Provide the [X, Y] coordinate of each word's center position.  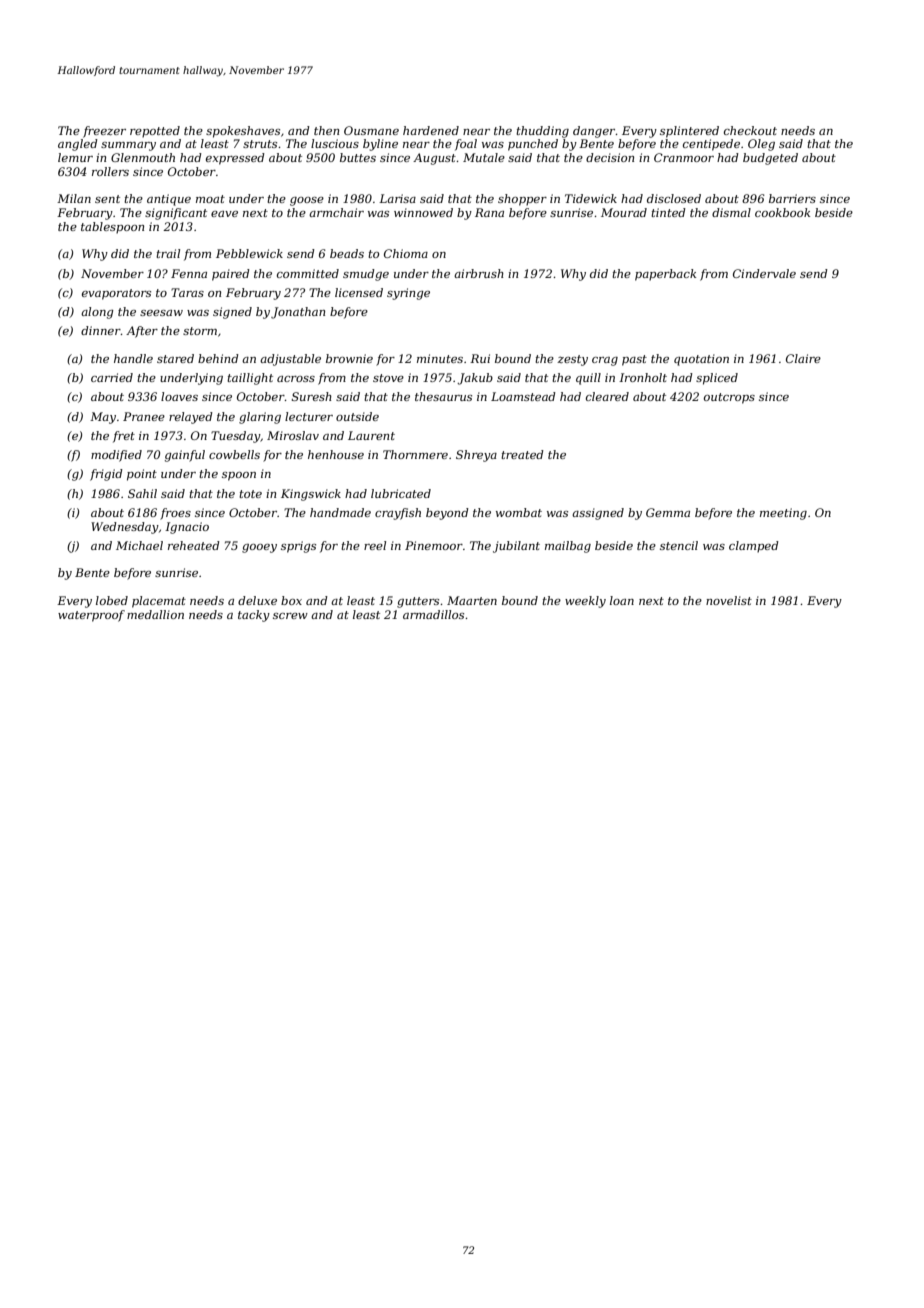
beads [347, 253]
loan [622, 600]
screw [290, 616]
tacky [254, 616]
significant [176, 214]
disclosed [674, 198]
